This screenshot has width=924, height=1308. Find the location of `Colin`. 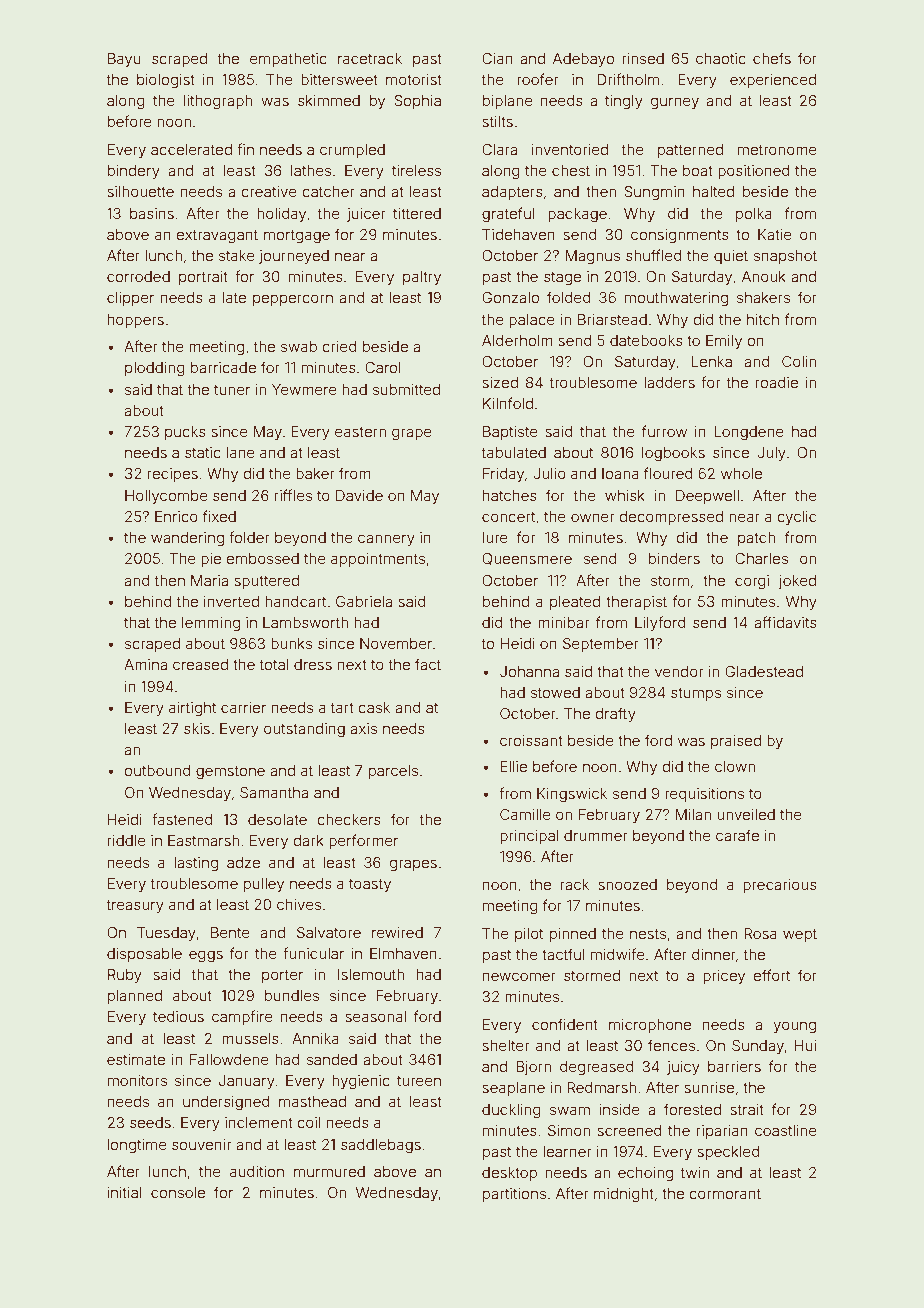

Colin is located at coordinates (799, 361).
